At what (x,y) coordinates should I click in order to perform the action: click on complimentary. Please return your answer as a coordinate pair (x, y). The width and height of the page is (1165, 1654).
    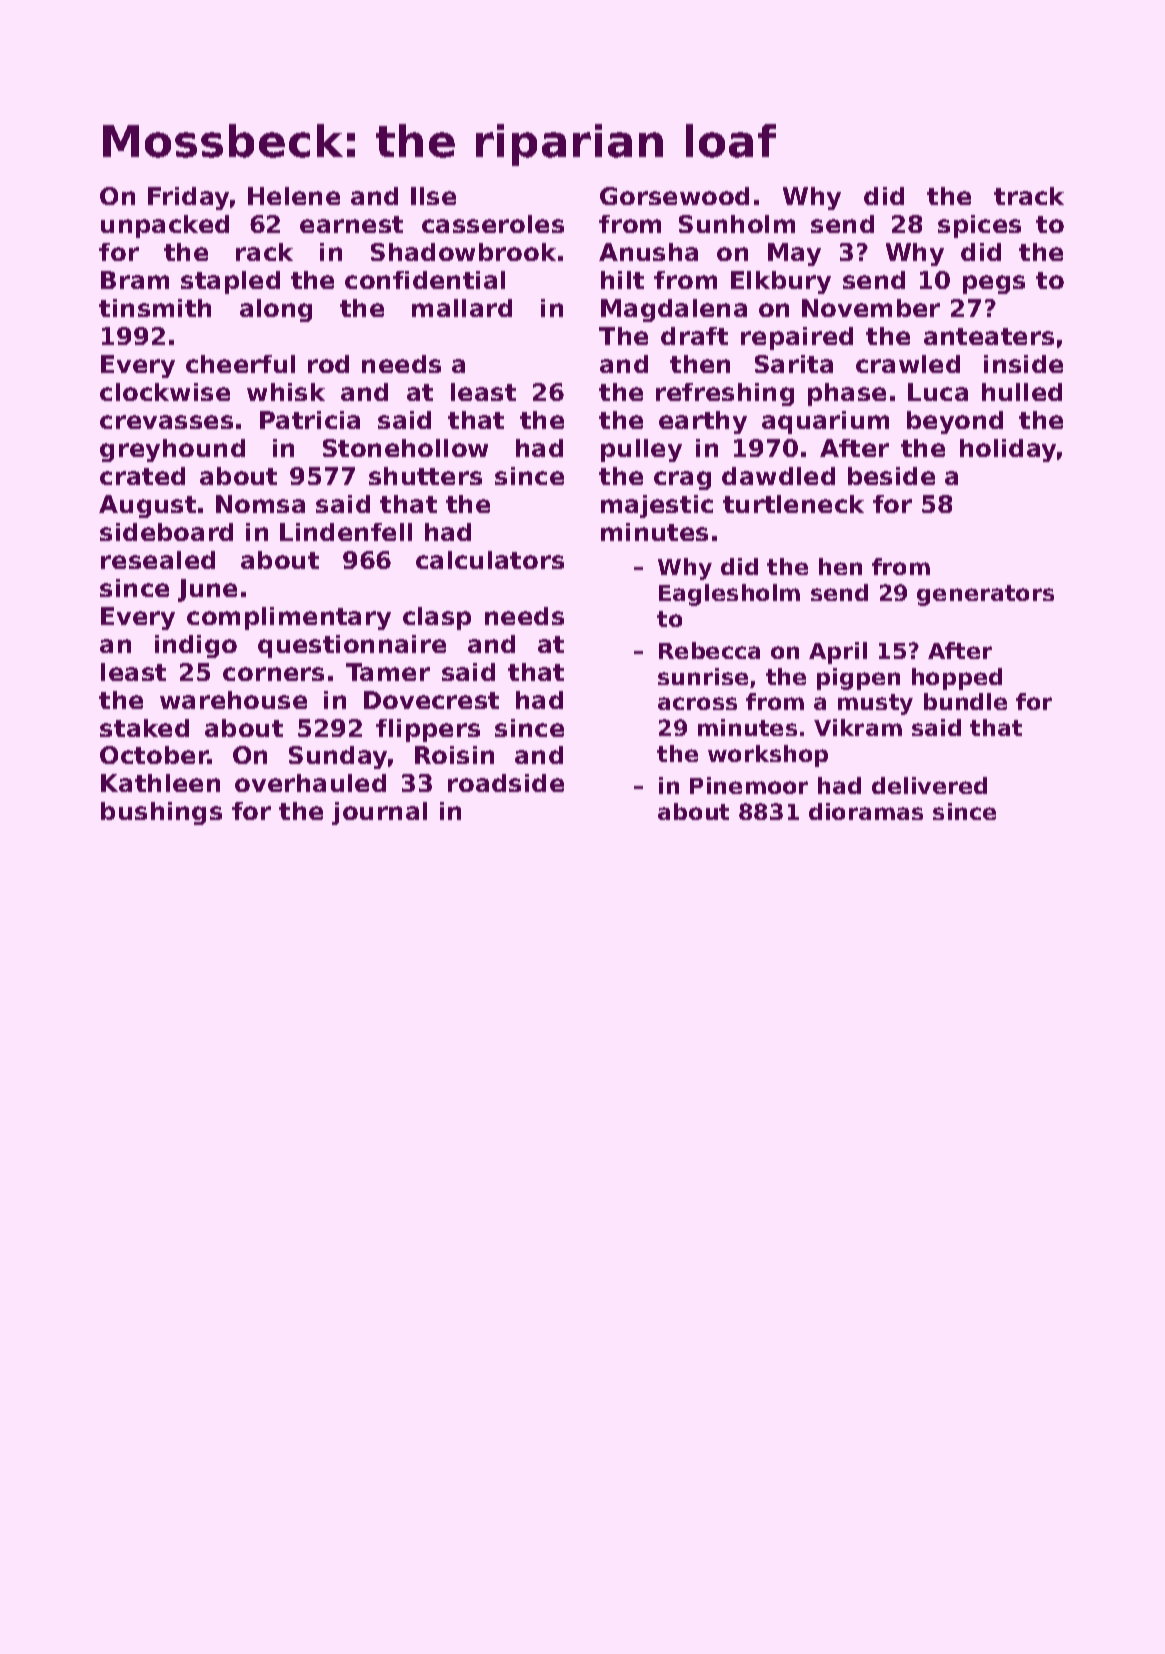
    Looking at the image, I should click on (289, 618).
